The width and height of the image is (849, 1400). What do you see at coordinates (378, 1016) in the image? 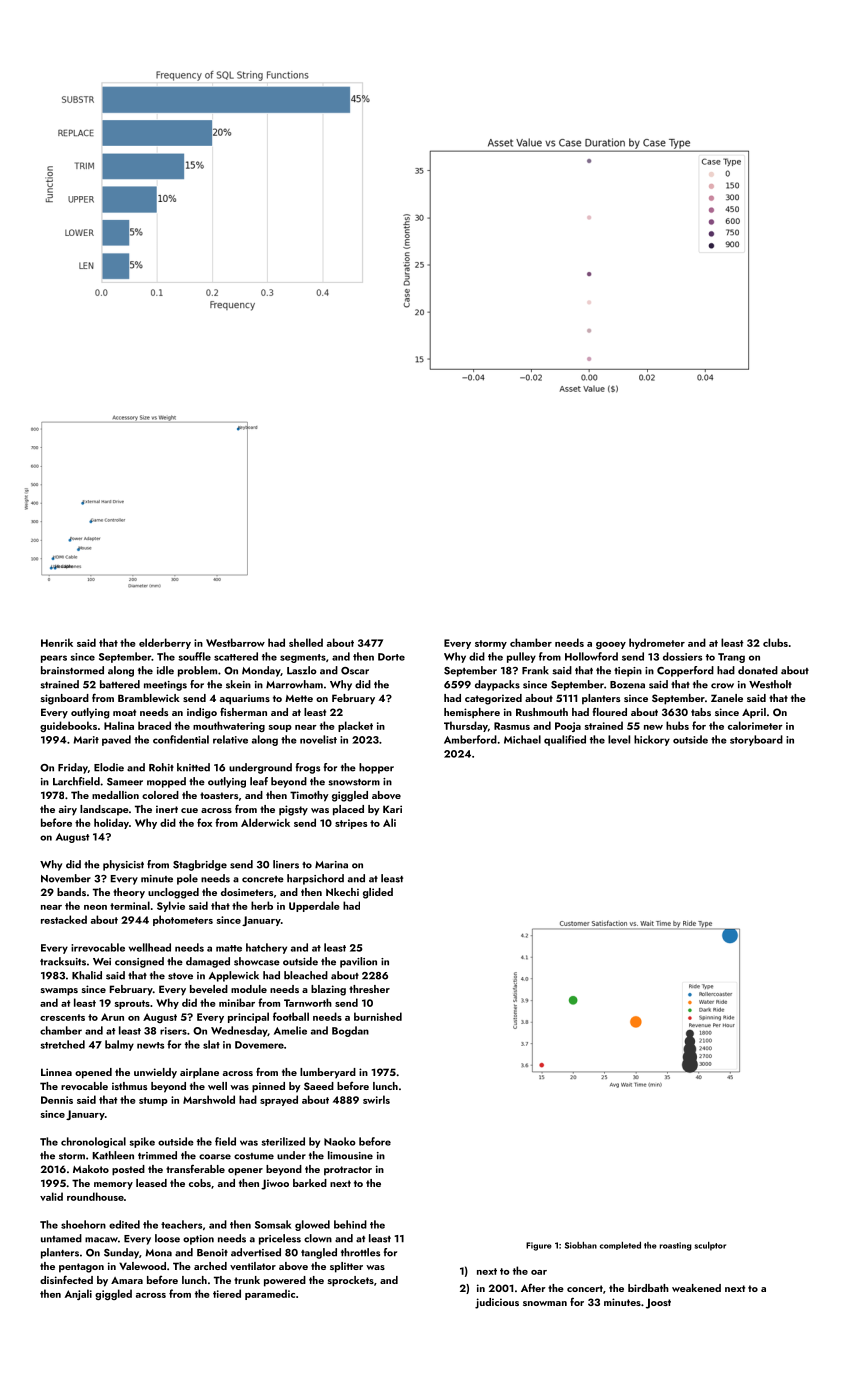
I see `burnished` at bounding box center [378, 1016].
